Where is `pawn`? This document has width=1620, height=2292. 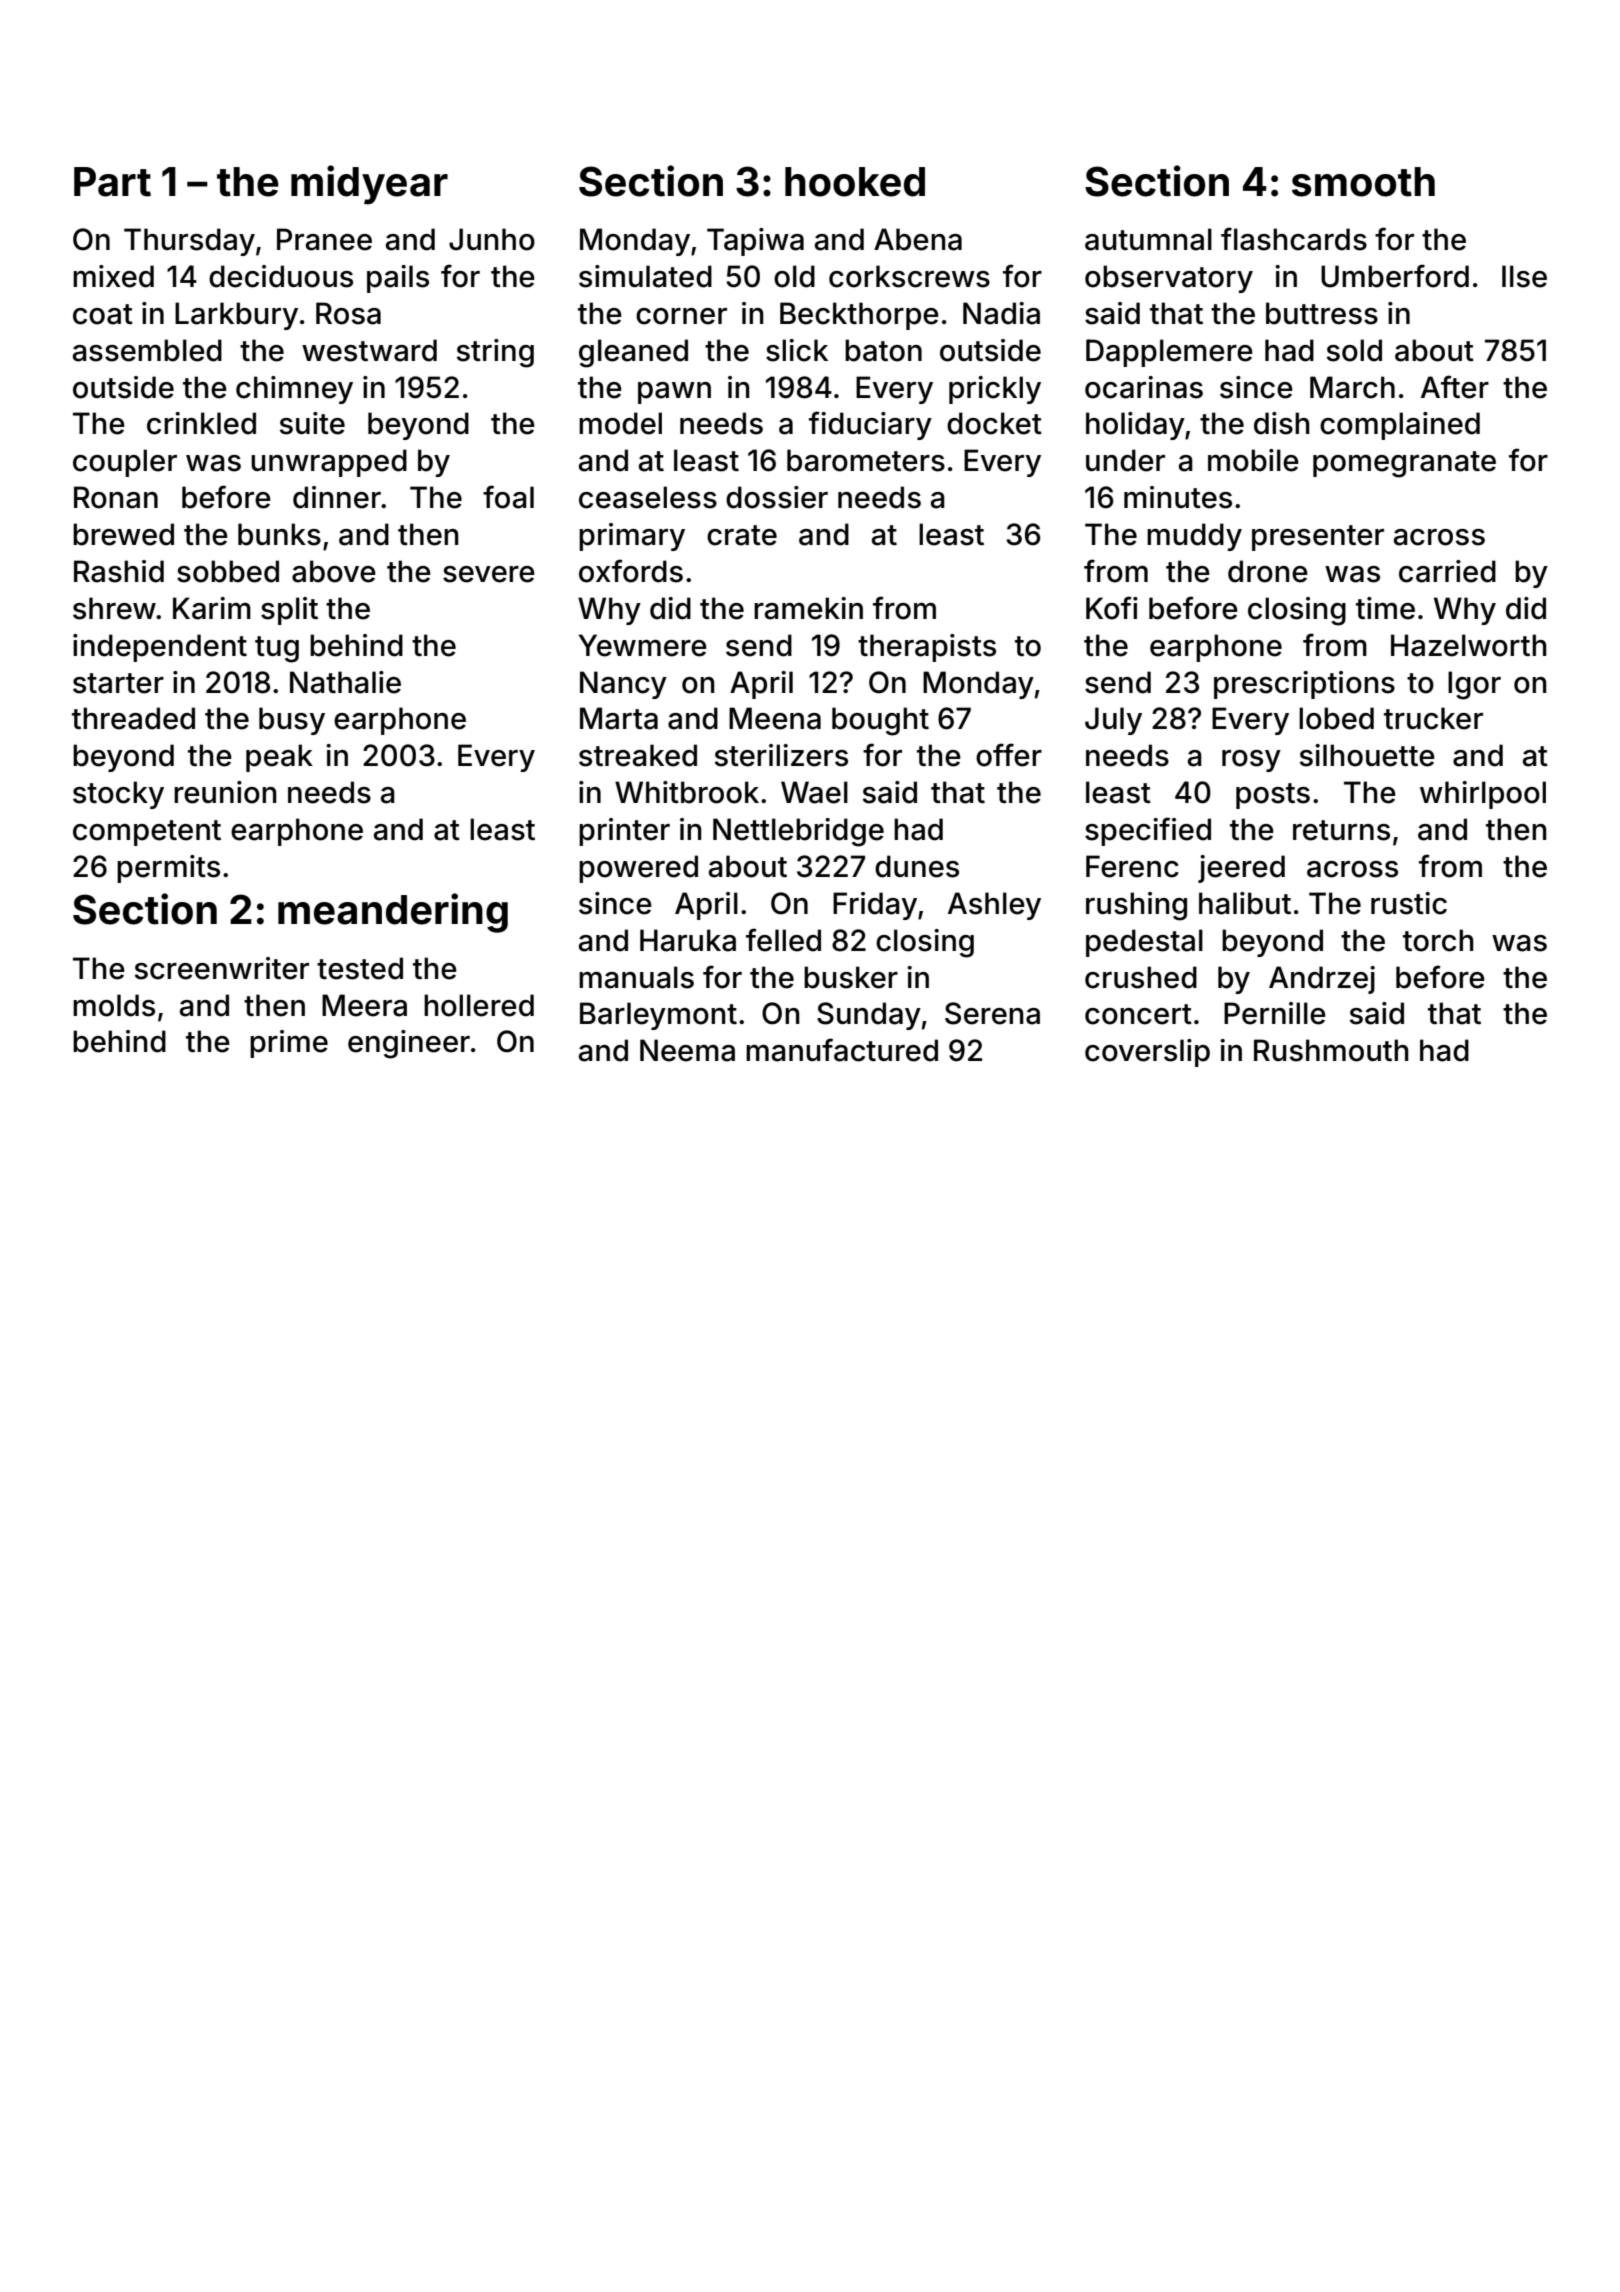
pawn is located at coordinates (674, 393).
